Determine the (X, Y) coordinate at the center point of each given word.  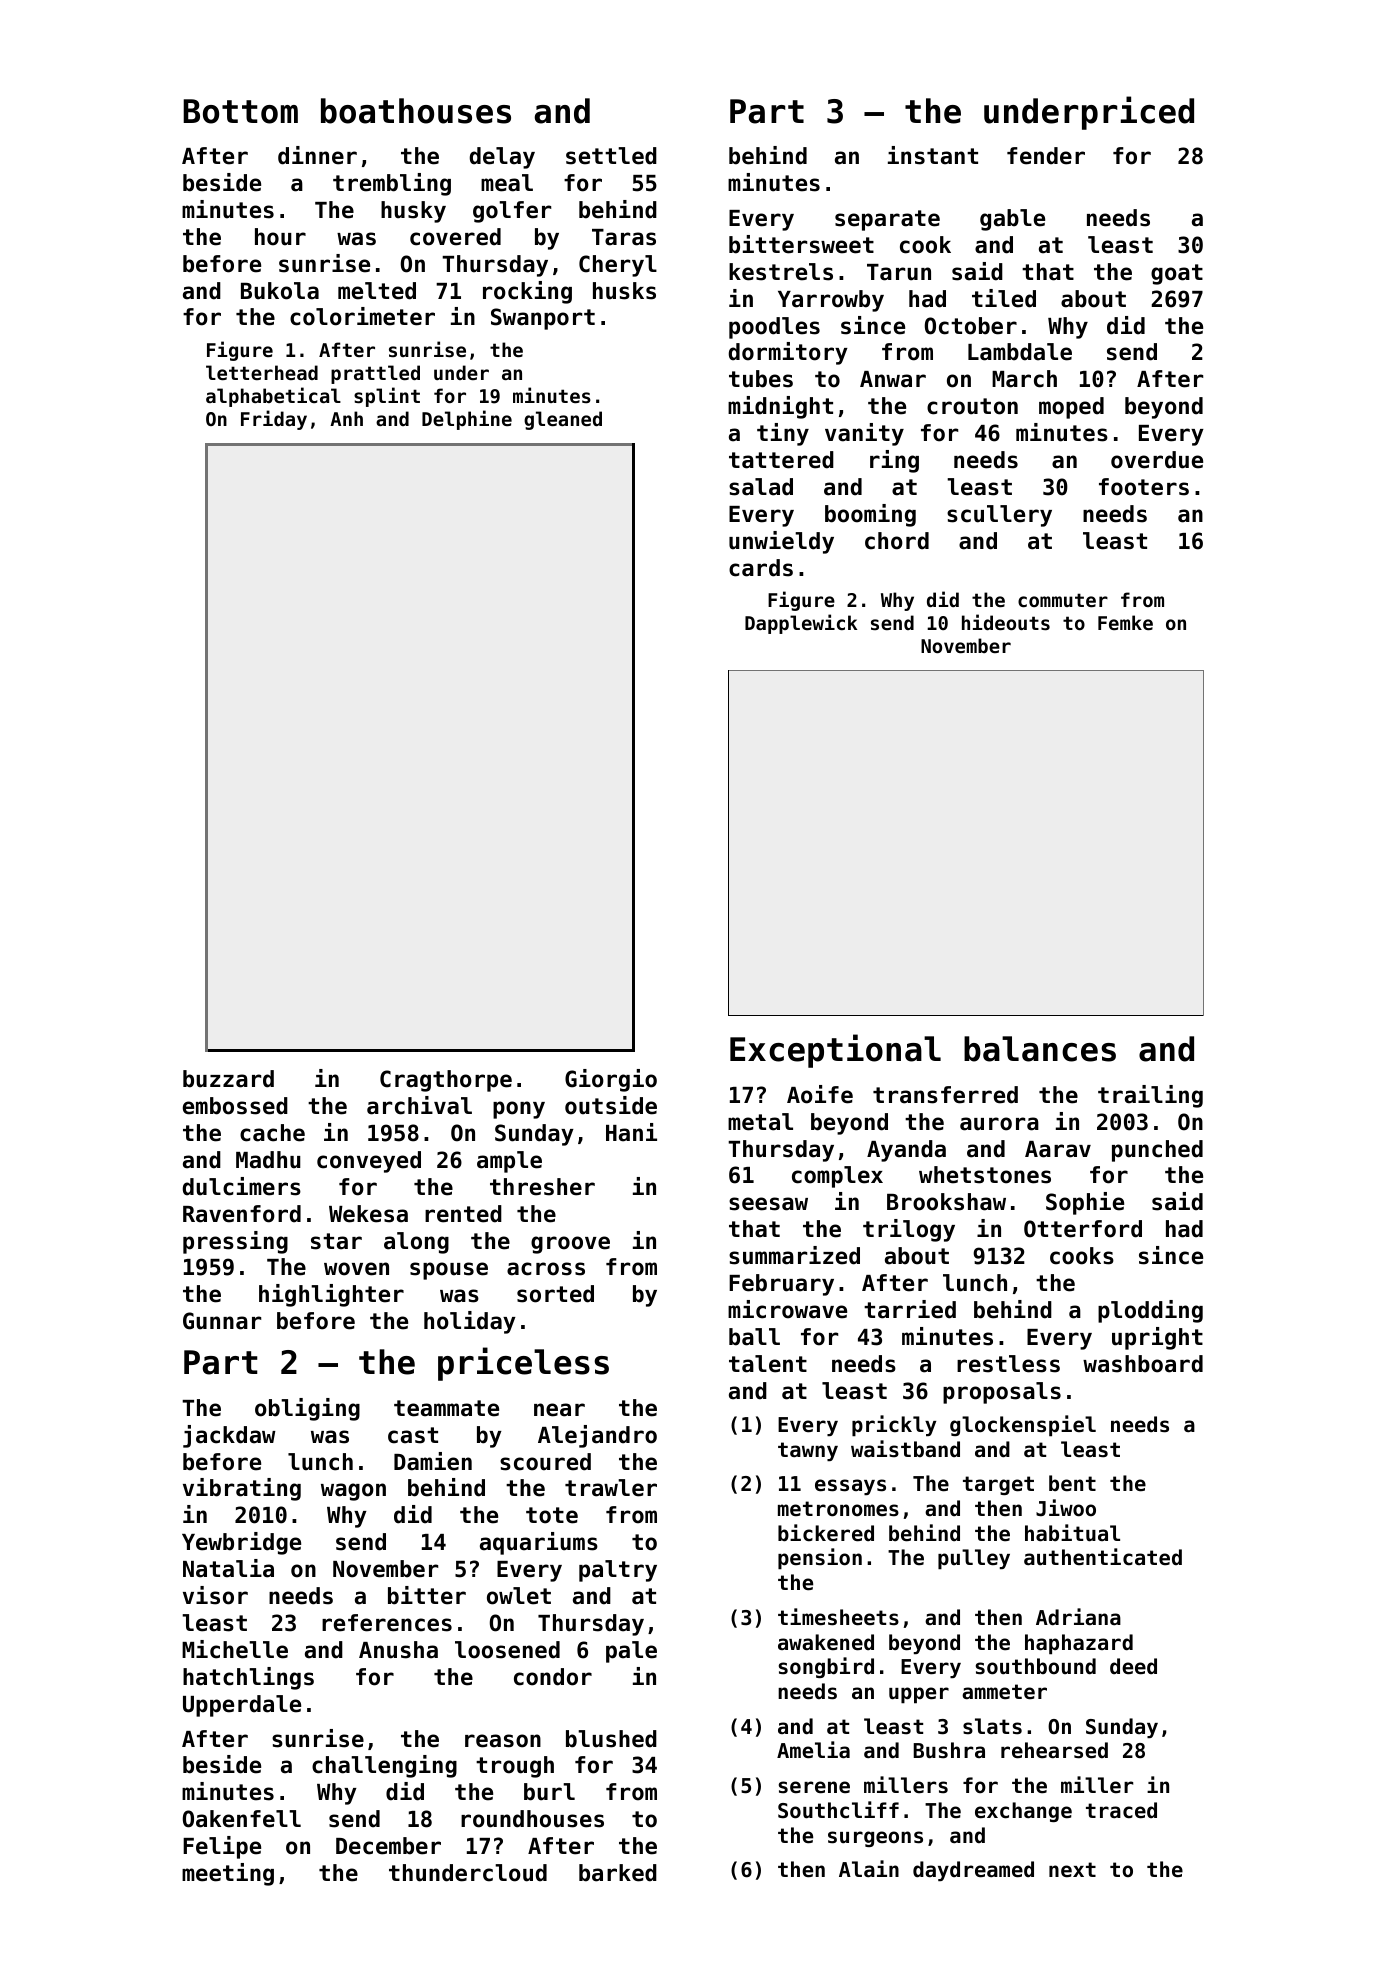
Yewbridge (241, 1543)
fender (1046, 156)
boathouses (416, 111)
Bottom (240, 111)
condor (553, 1677)
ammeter (1004, 1692)
